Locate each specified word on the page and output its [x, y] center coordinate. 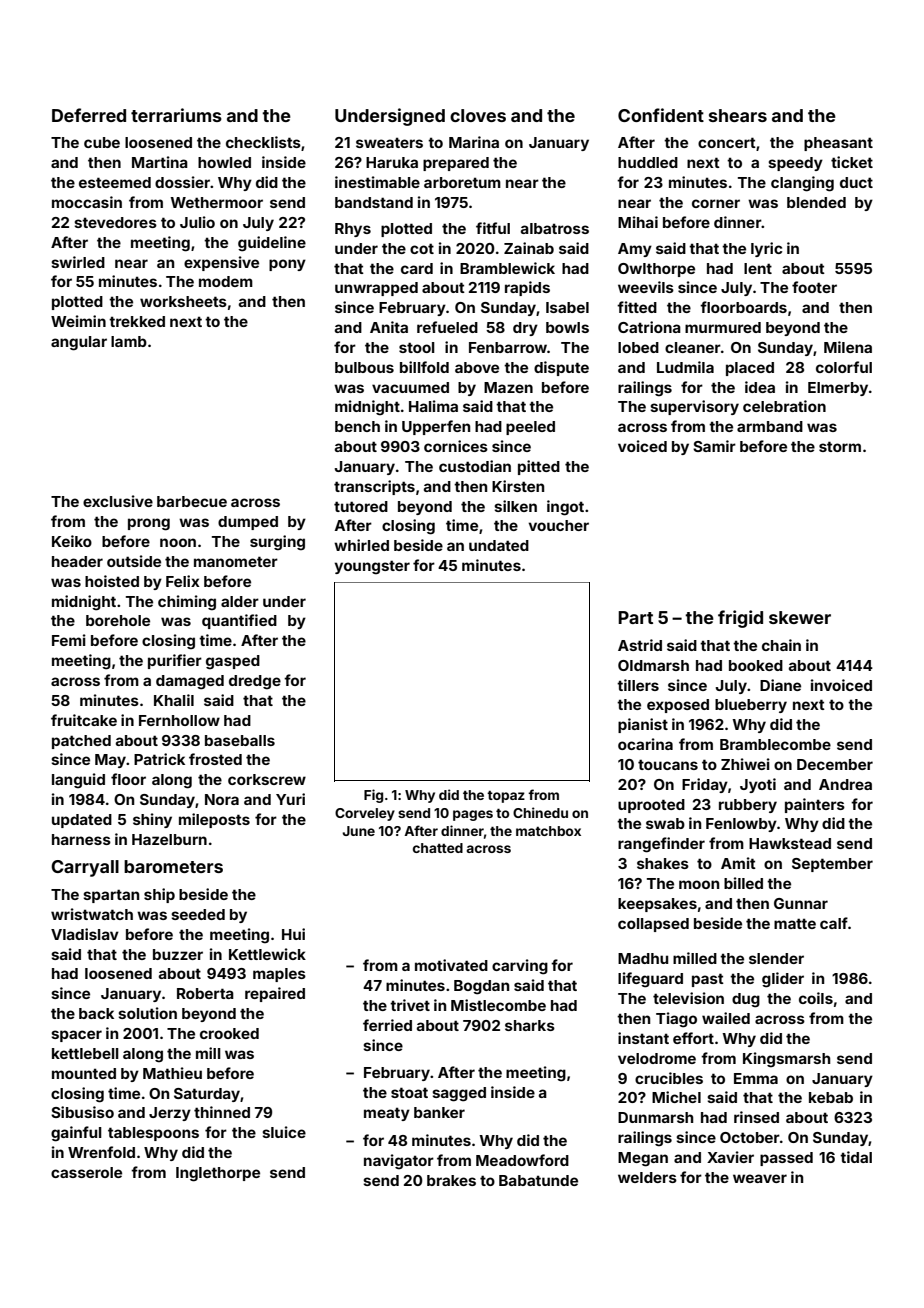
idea [760, 387]
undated [499, 545]
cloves [478, 115]
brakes [451, 1180]
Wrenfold [101, 1152]
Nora [222, 799]
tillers [638, 685]
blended [816, 202]
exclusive [118, 501]
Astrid [640, 645]
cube [102, 142]
